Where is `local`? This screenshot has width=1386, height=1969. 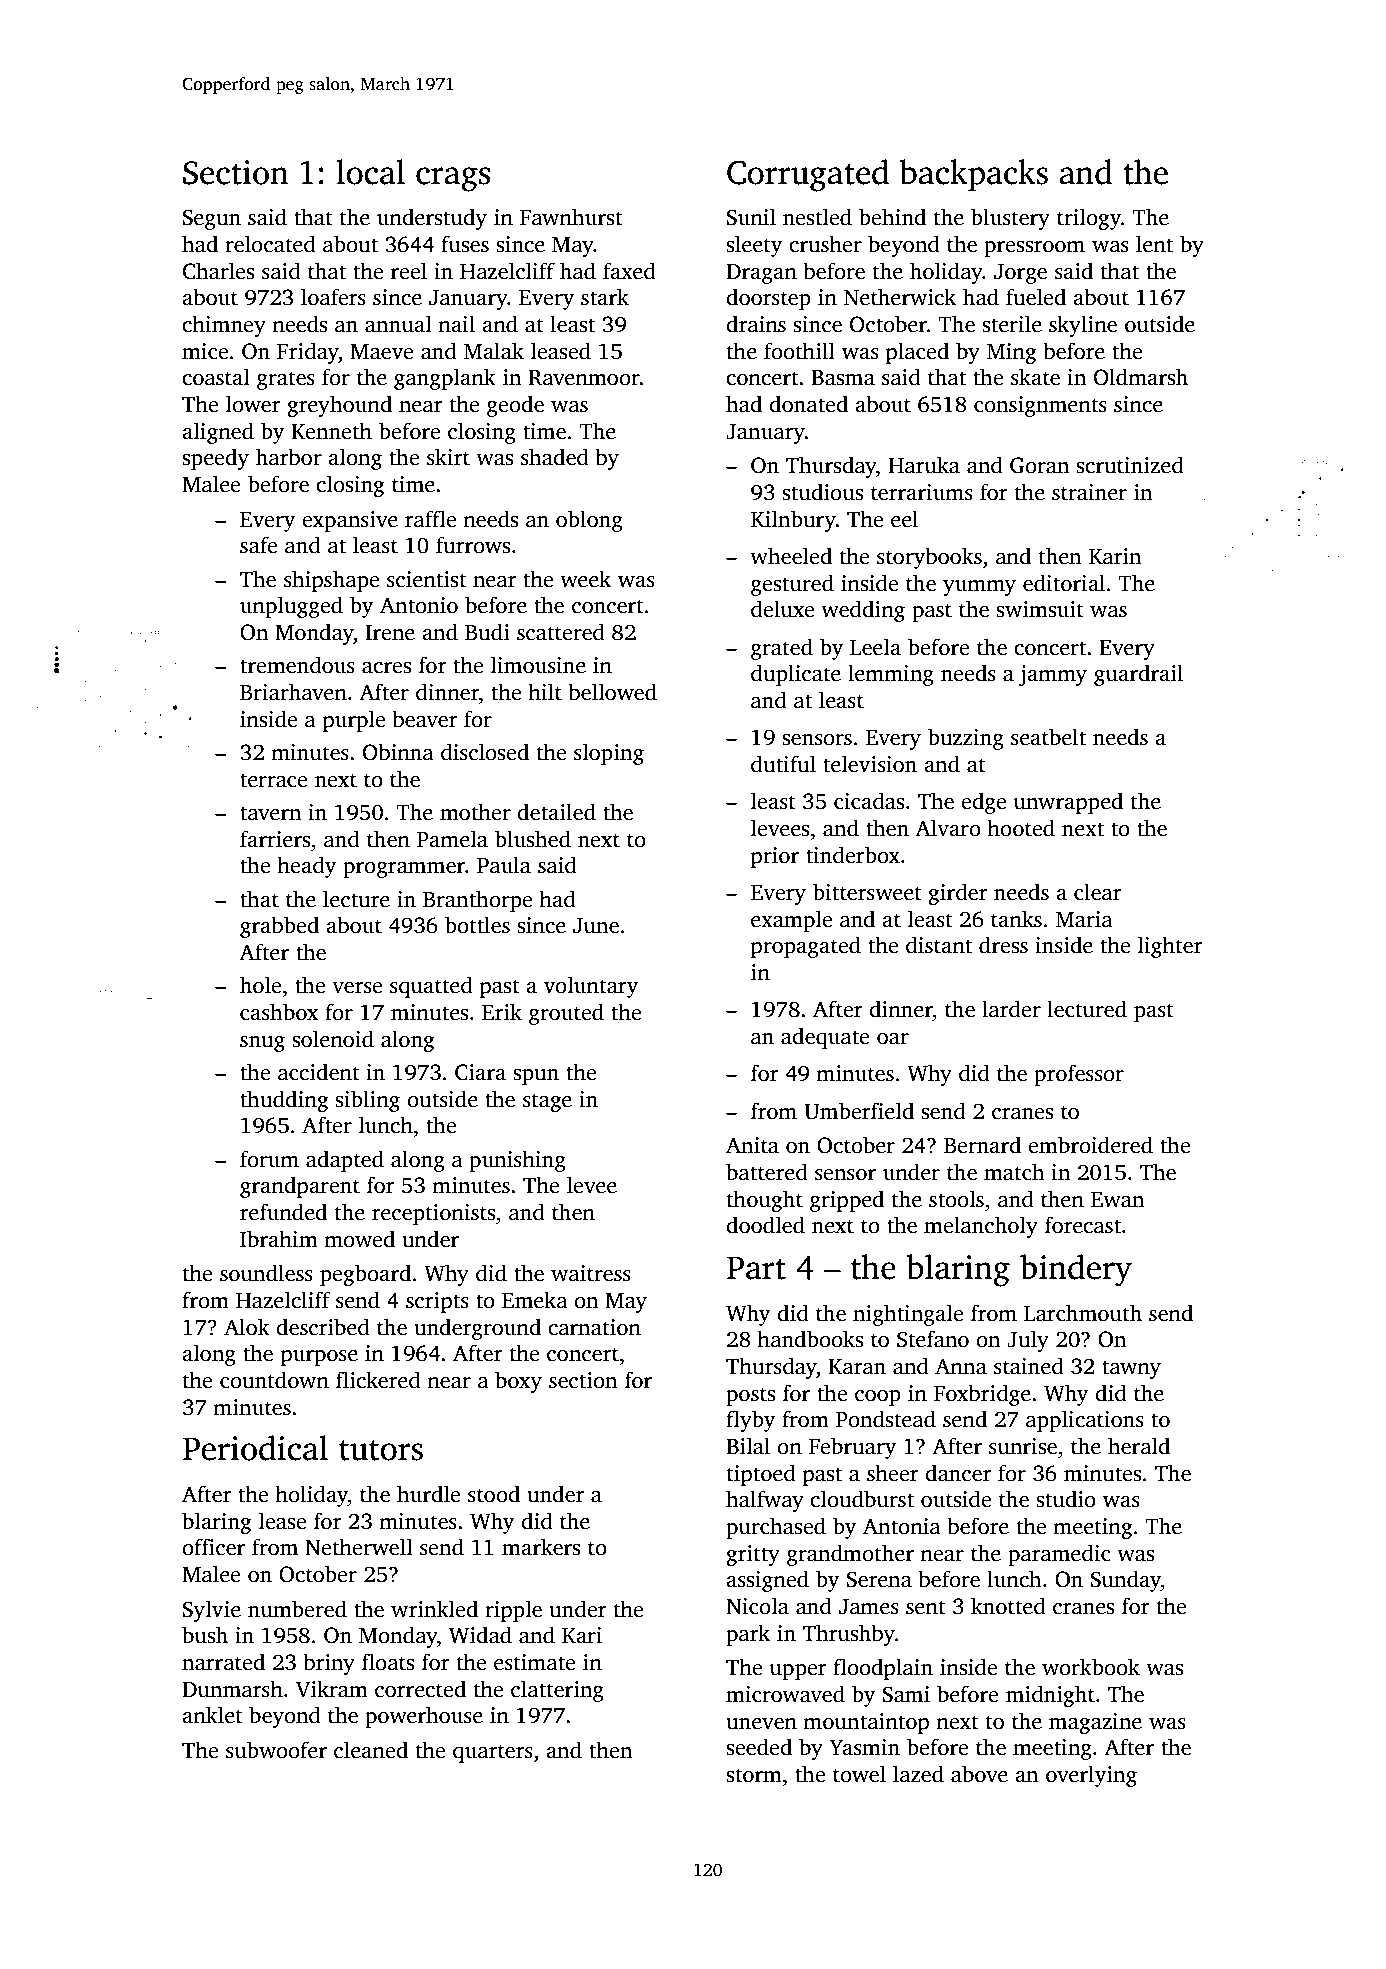 local is located at coordinates (371, 172).
